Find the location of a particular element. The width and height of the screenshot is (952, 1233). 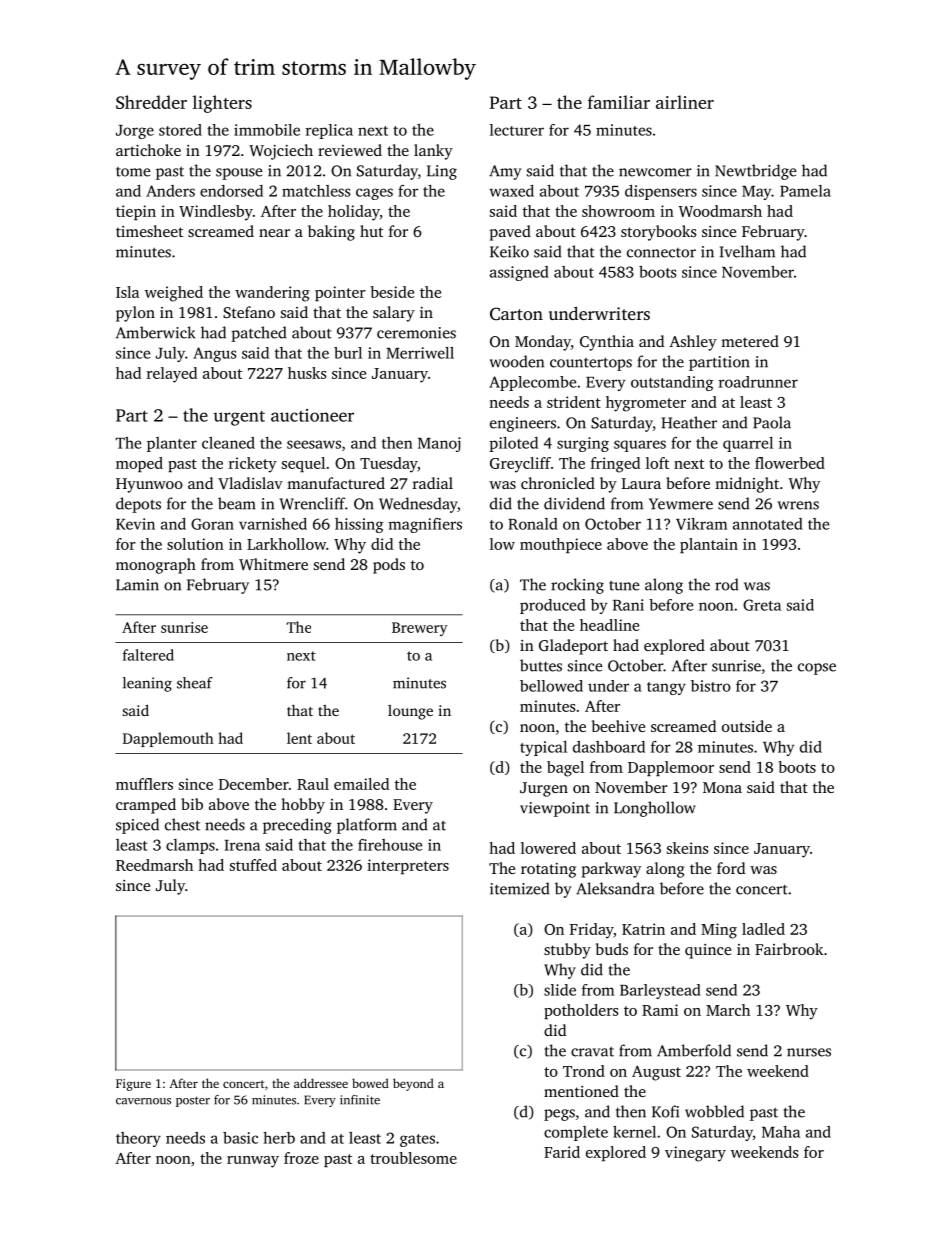

bellowed is located at coordinates (551, 686).
